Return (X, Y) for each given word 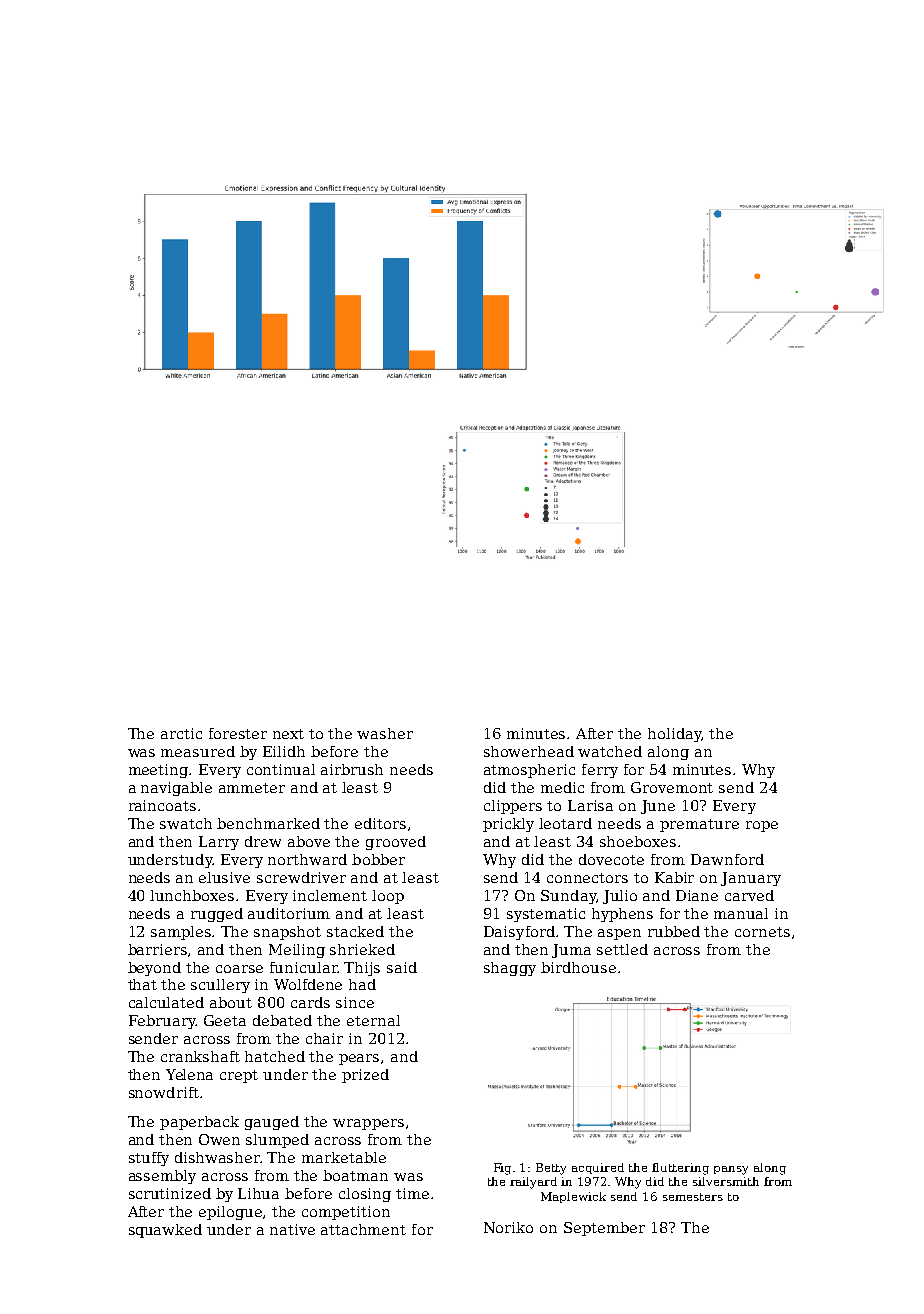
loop (388, 897)
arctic (181, 733)
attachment (363, 1229)
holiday (675, 735)
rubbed (674, 931)
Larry (219, 843)
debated (282, 1020)
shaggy (510, 969)
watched (610, 751)
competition (346, 1213)
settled (622, 949)
